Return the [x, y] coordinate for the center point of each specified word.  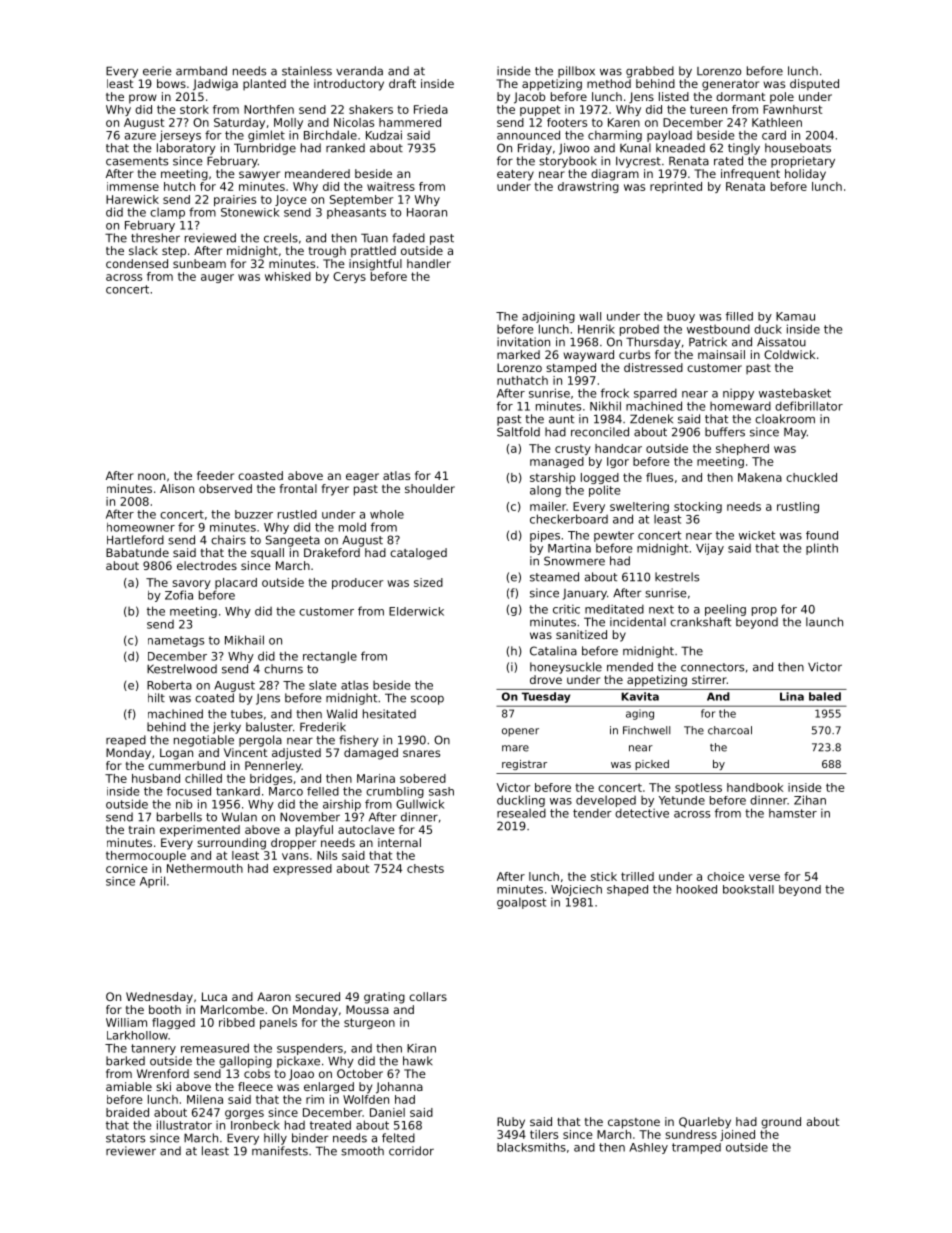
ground [781, 1123]
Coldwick [789, 354]
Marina [376, 778]
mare [515, 748]
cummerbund [186, 765]
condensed [137, 263]
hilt [156, 697]
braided [127, 1112]
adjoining [548, 317]
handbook [755, 787]
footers [567, 122]
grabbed [650, 72]
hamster [793, 813]
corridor [411, 1151]
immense [133, 186]
